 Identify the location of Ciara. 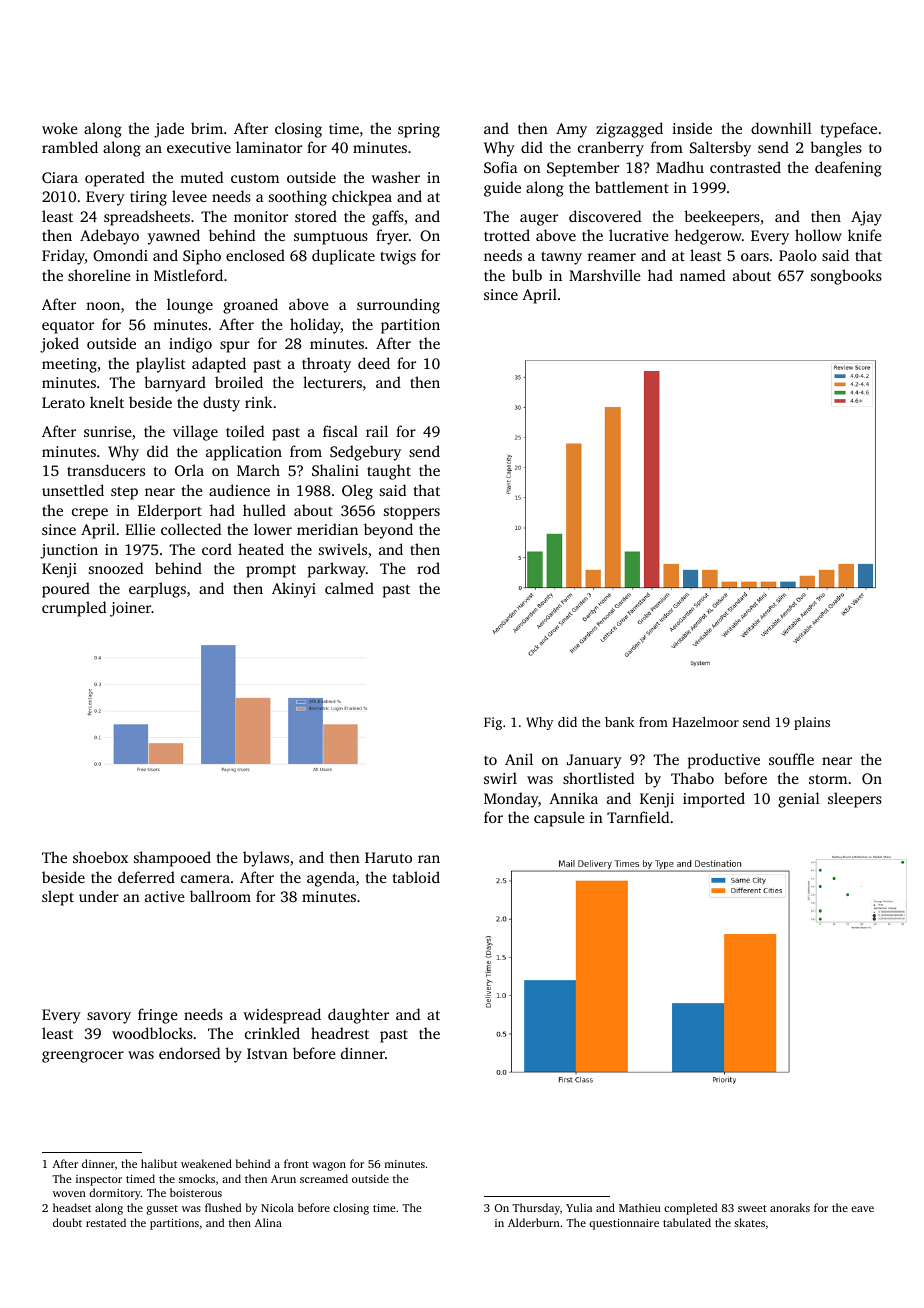
(60, 177).
